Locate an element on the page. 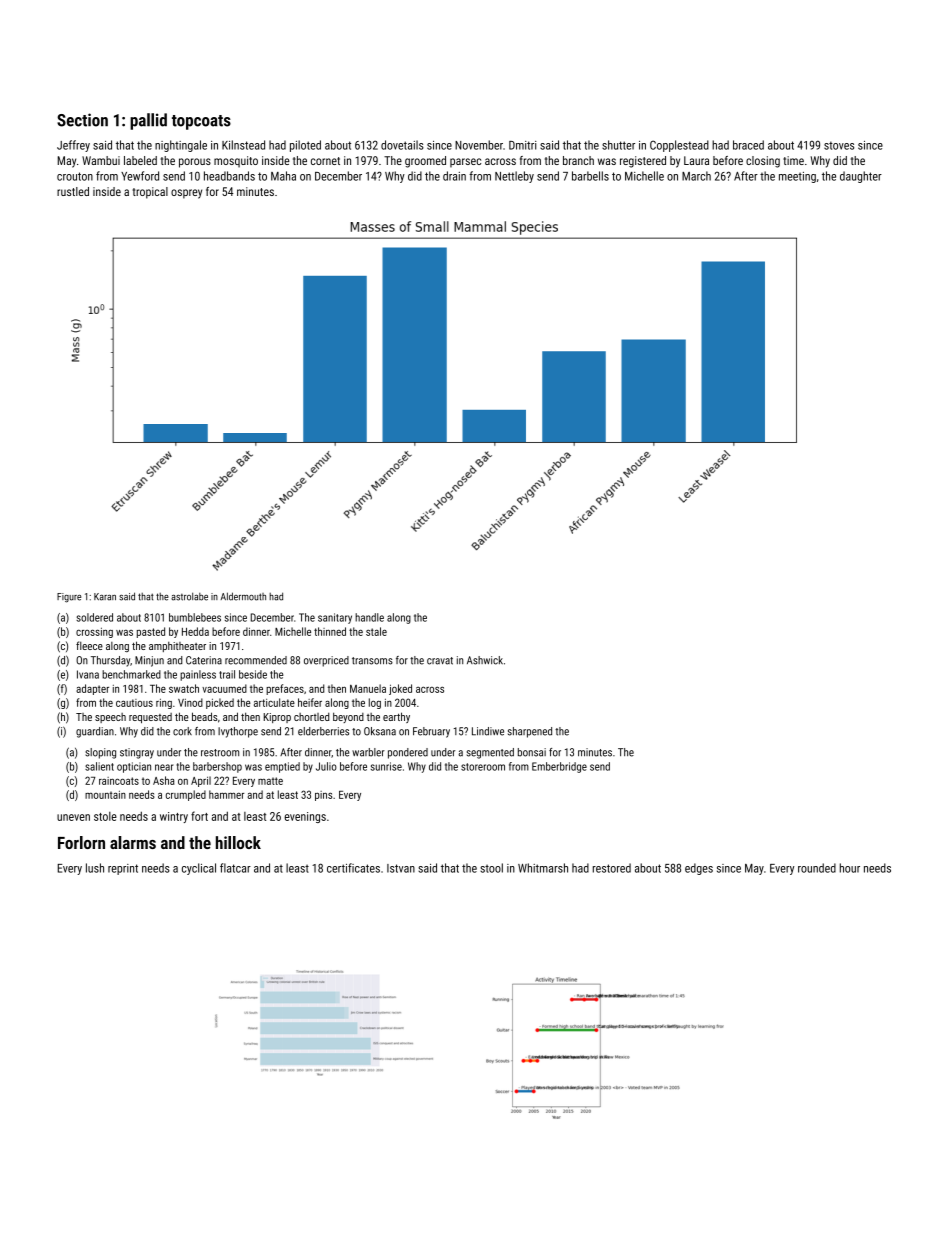 The width and height of the page is (952, 1233). Aldermouth is located at coordinates (243, 596).
